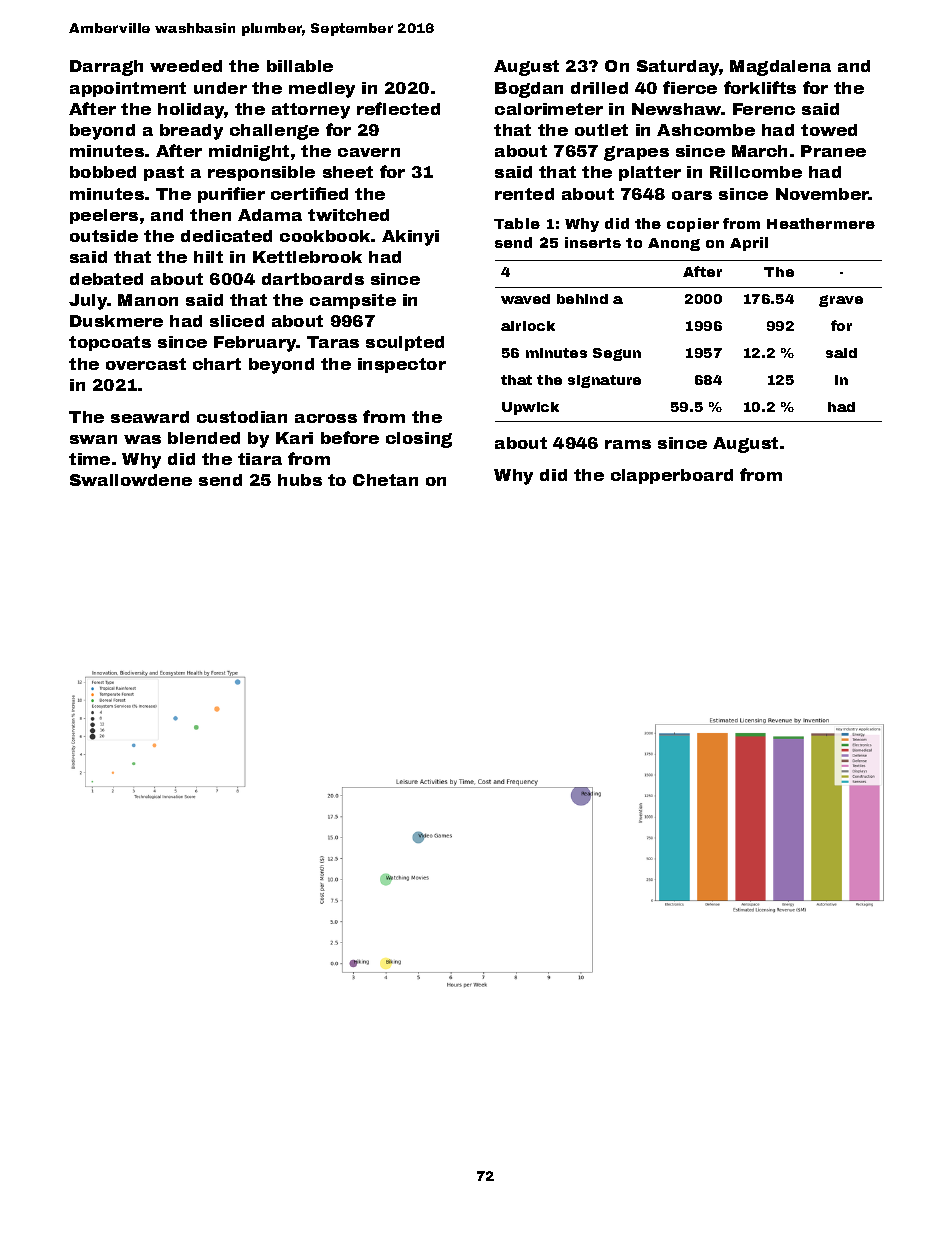 The height and width of the screenshot is (1233, 952). Describe the element at coordinates (636, 153) in the screenshot. I see `grapes` at that location.
